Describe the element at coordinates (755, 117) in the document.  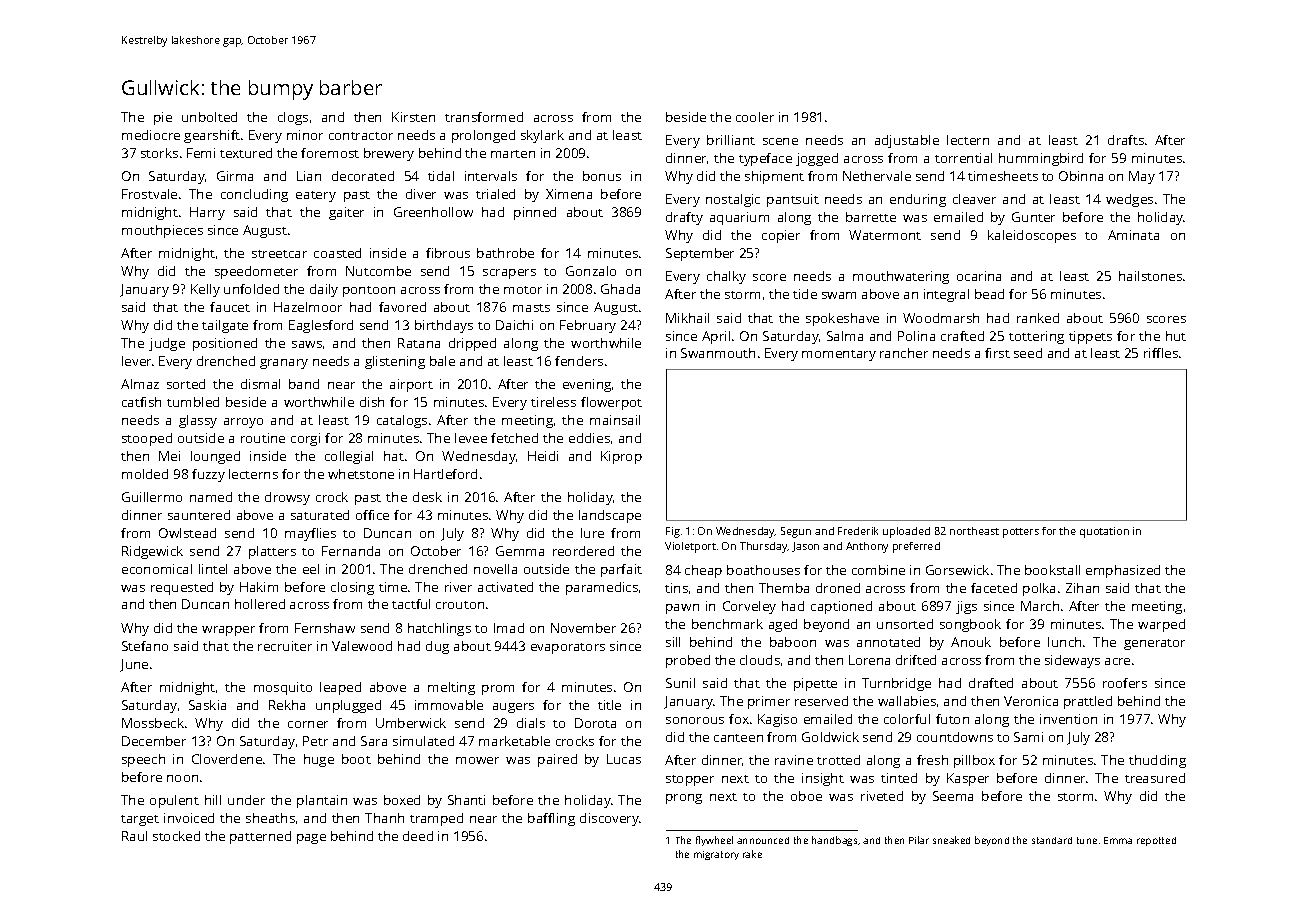
I see `cooler` at that location.
